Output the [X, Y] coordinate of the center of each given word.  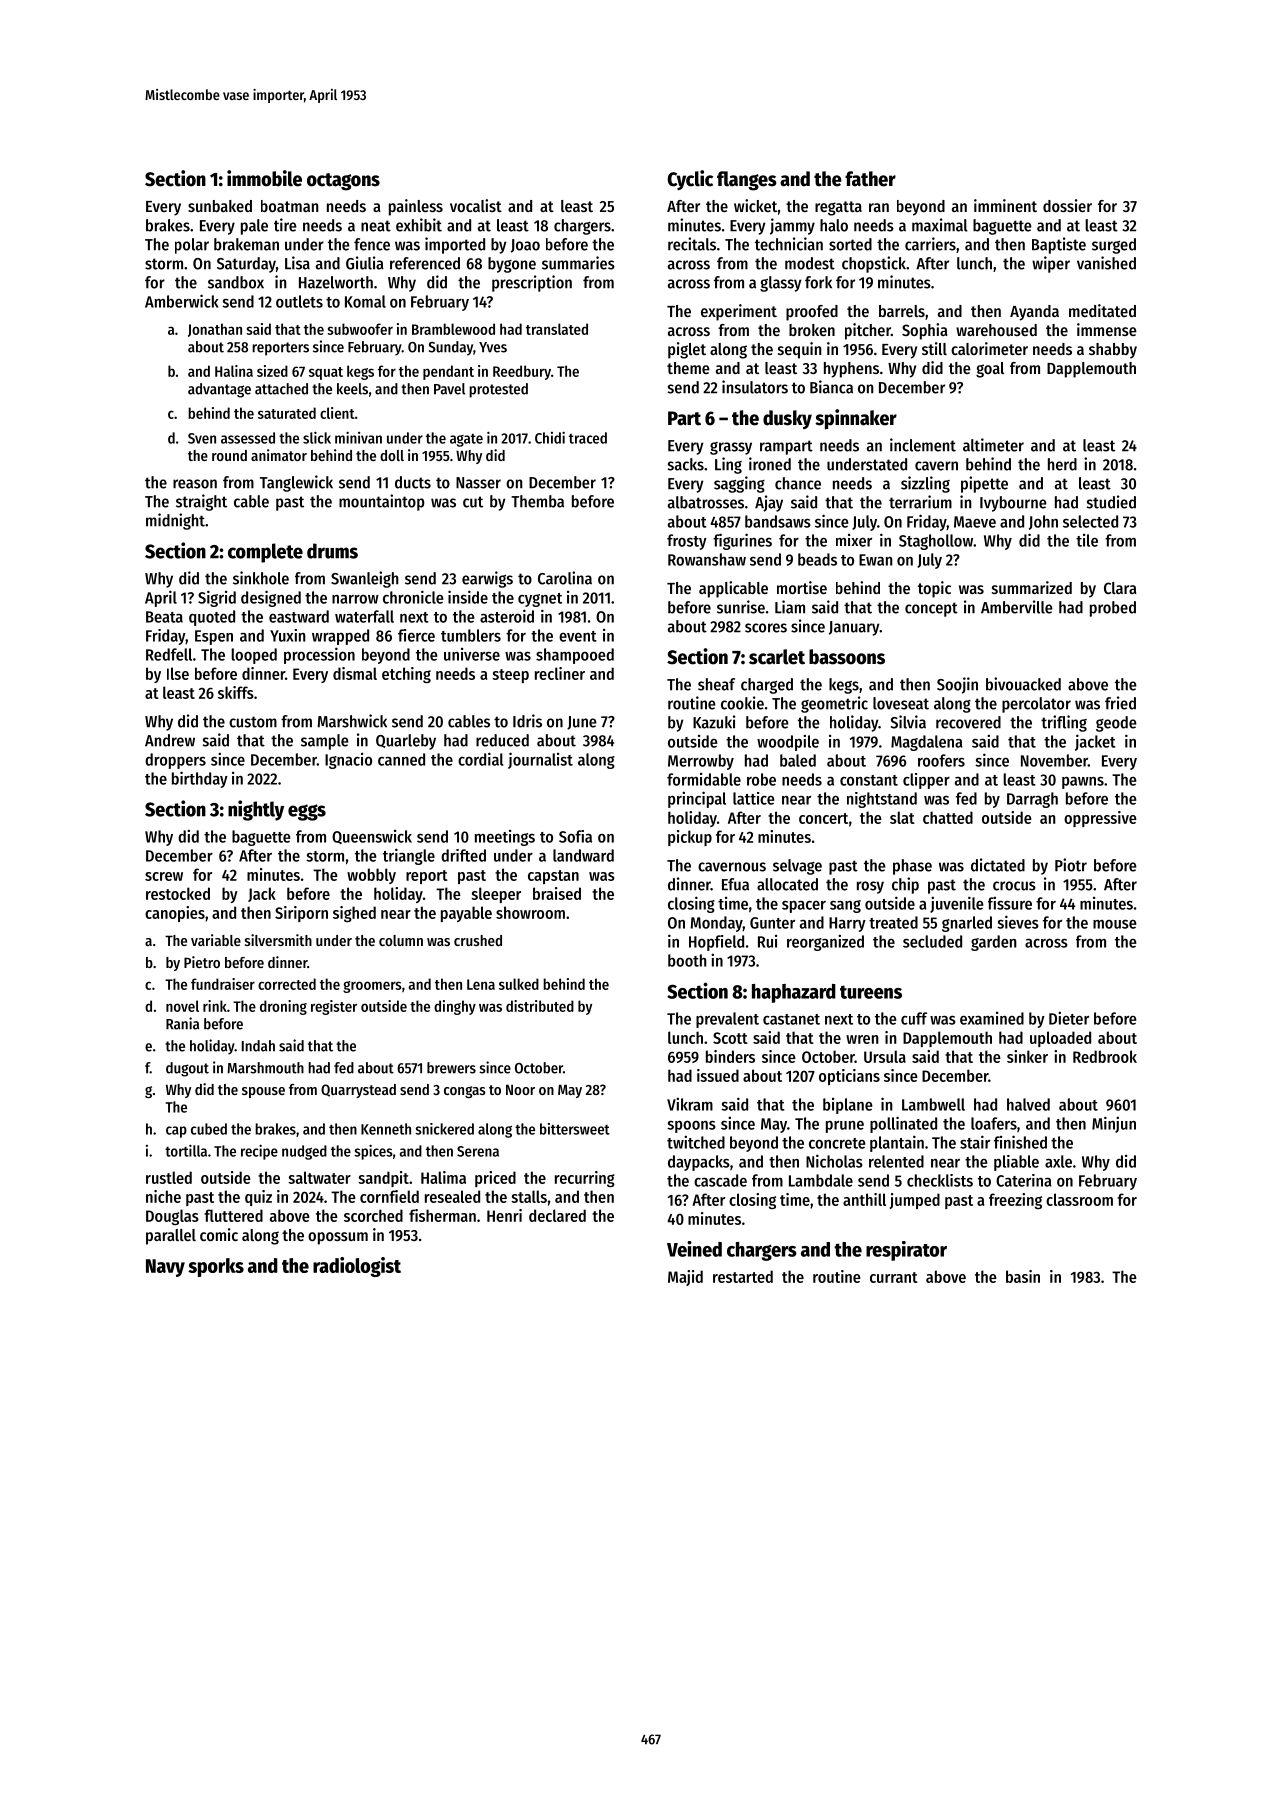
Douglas [172, 1217]
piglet [687, 350]
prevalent [727, 1020]
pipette [984, 484]
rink [215, 1006]
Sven [202, 438]
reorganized [825, 942]
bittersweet [575, 1129]
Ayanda [1034, 313]
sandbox [236, 282]
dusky [787, 419]
